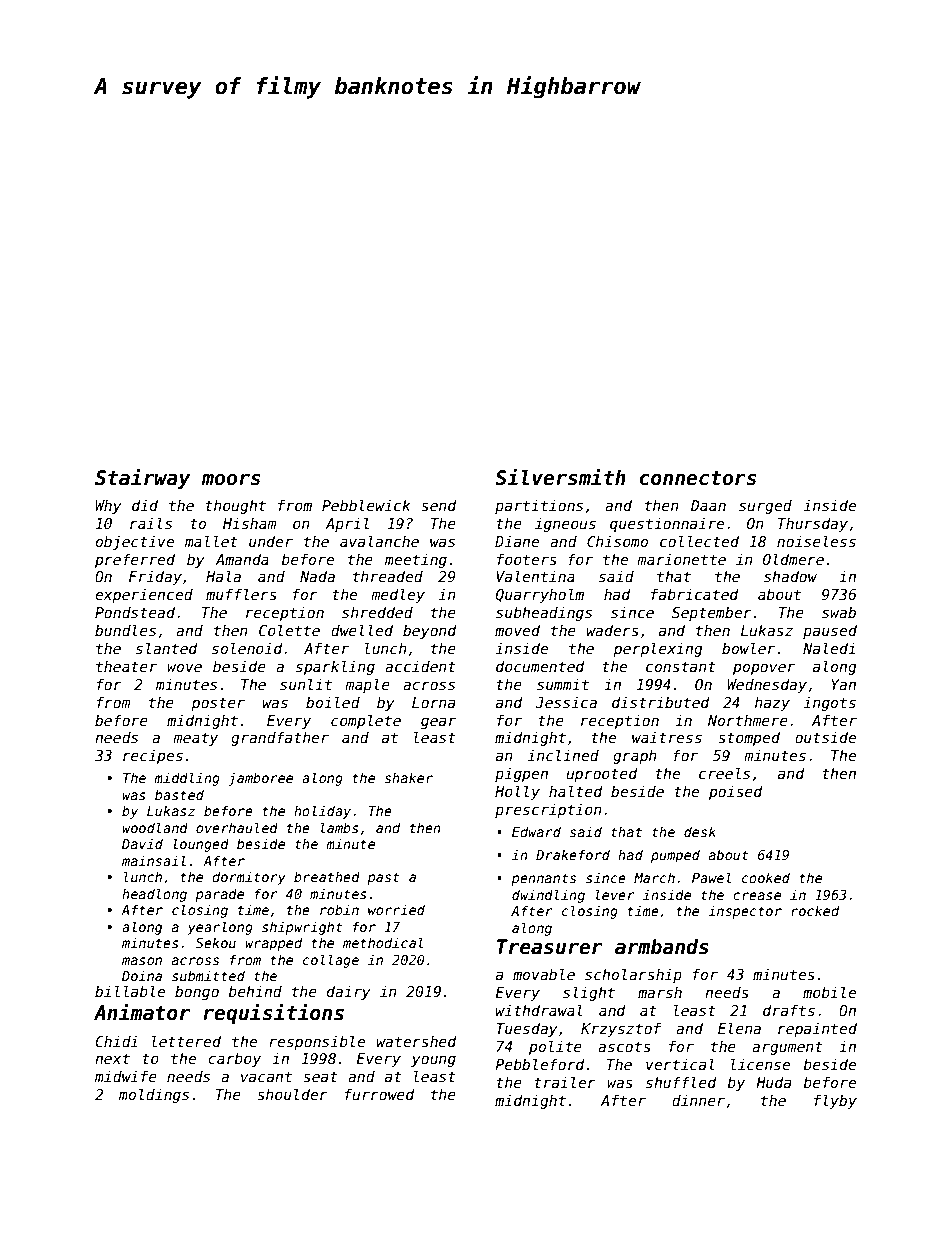 The width and height of the screenshot is (952, 1233). I want to click on Pawel, so click(711, 877).
